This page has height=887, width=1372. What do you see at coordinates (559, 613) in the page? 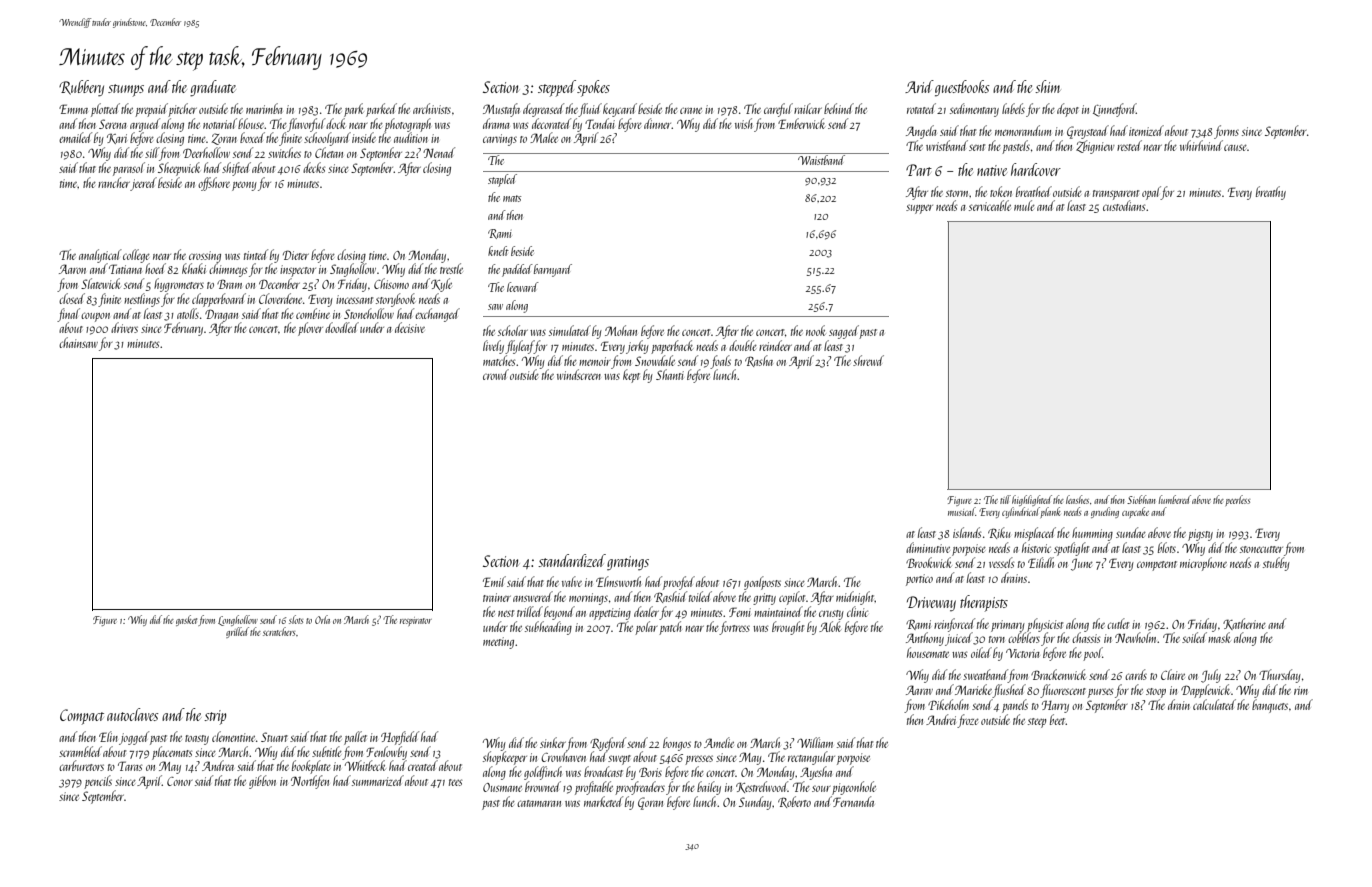
I see `beyond` at bounding box center [559, 613].
